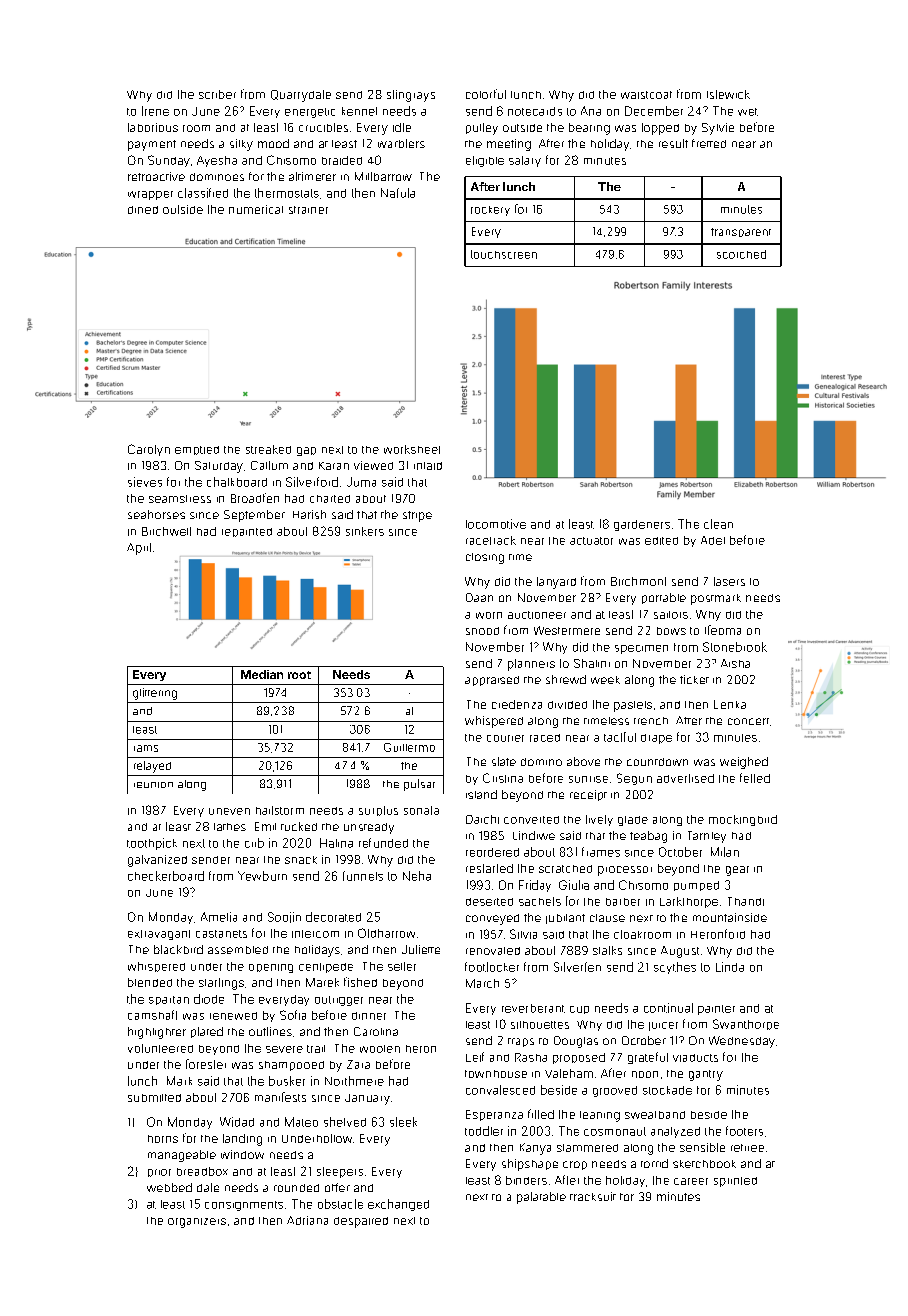 The image size is (908, 1316). I want to click on Daichi, so click(482, 819).
